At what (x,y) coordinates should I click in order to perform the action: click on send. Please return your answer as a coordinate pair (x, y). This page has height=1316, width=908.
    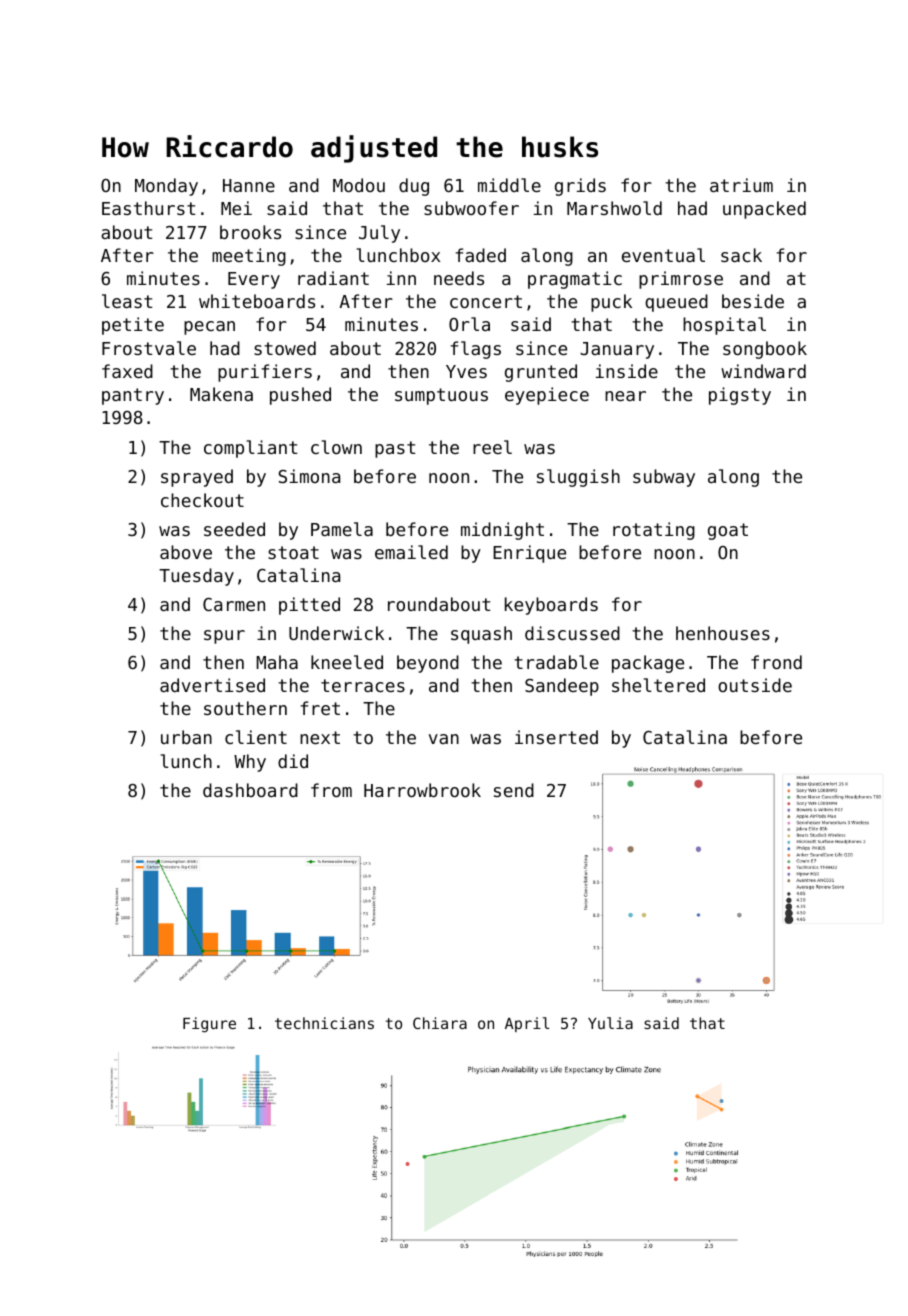
    Looking at the image, I should click on (514, 790).
